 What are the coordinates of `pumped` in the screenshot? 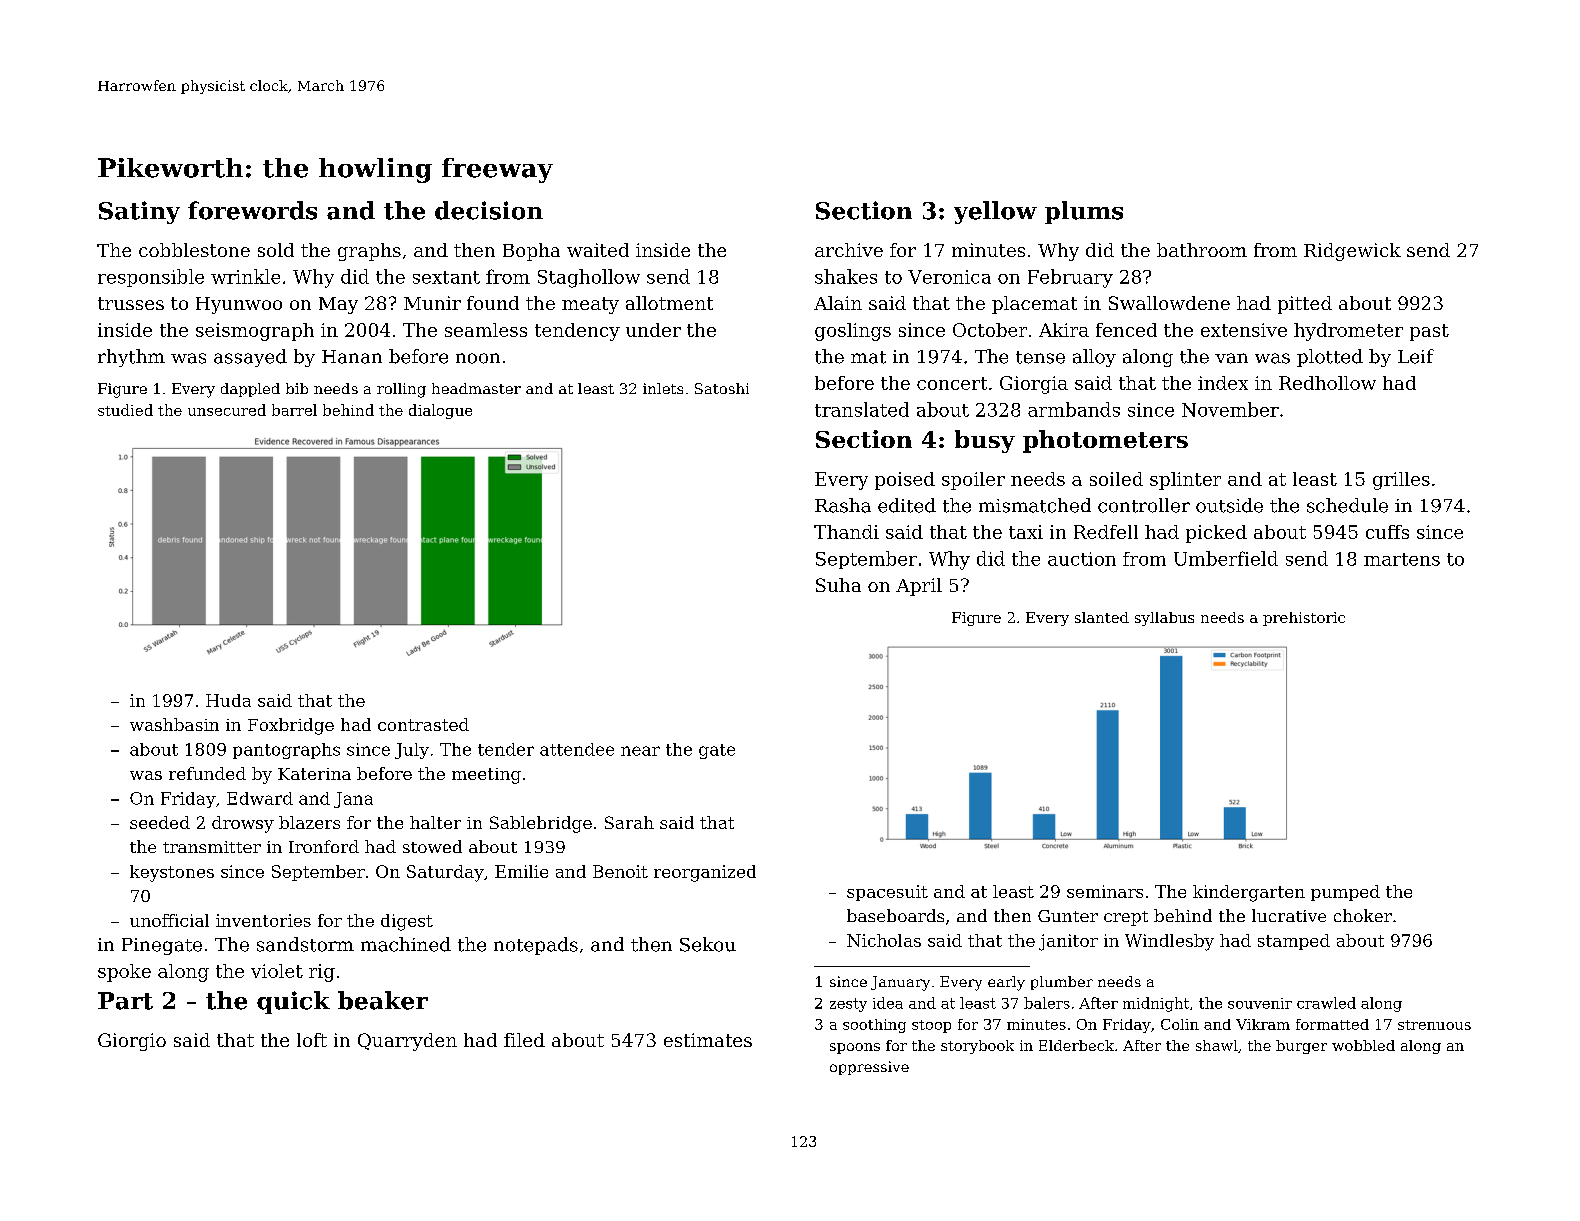 It's located at (1345, 893).
